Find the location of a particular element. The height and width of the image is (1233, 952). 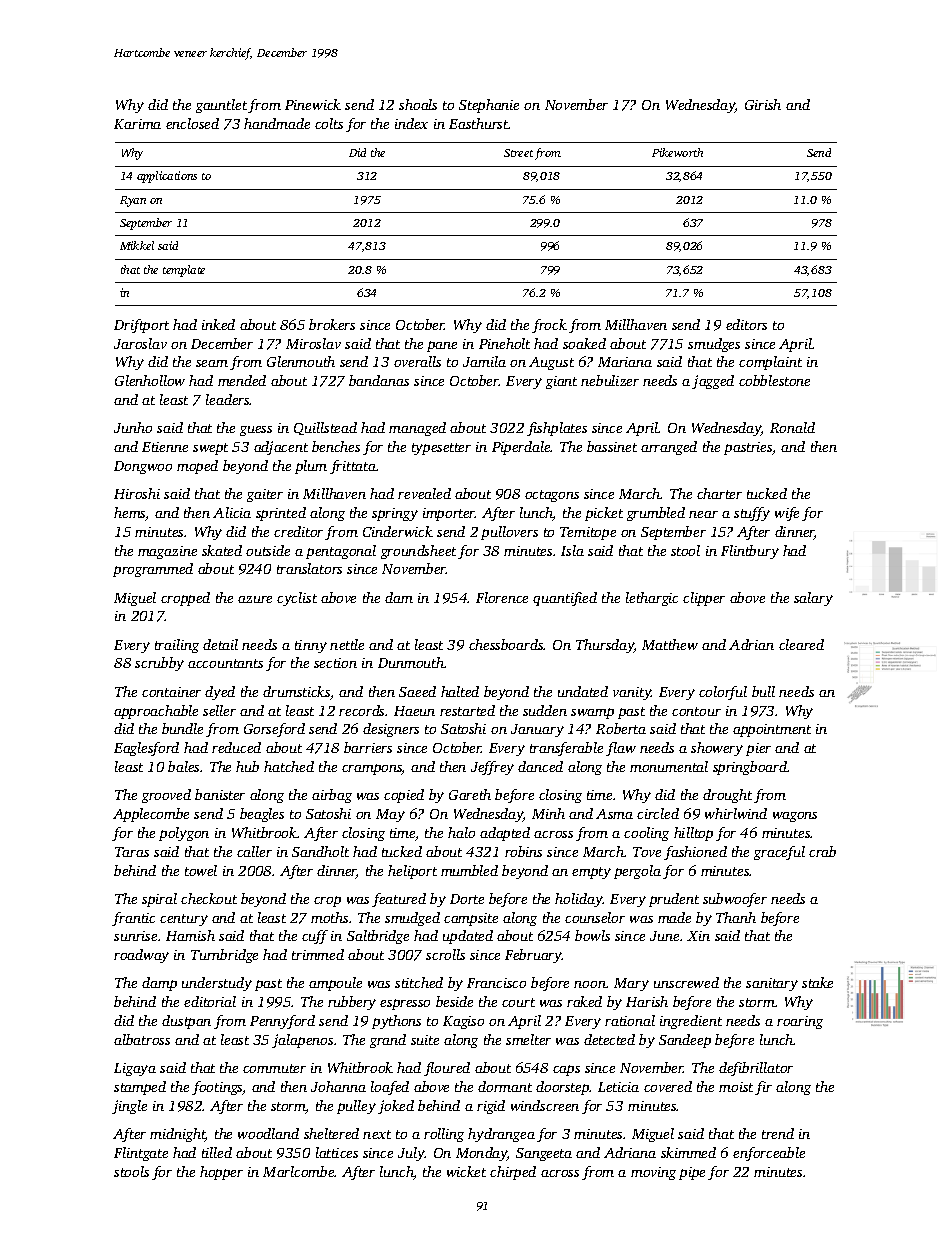

copied is located at coordinates (404, 796).
